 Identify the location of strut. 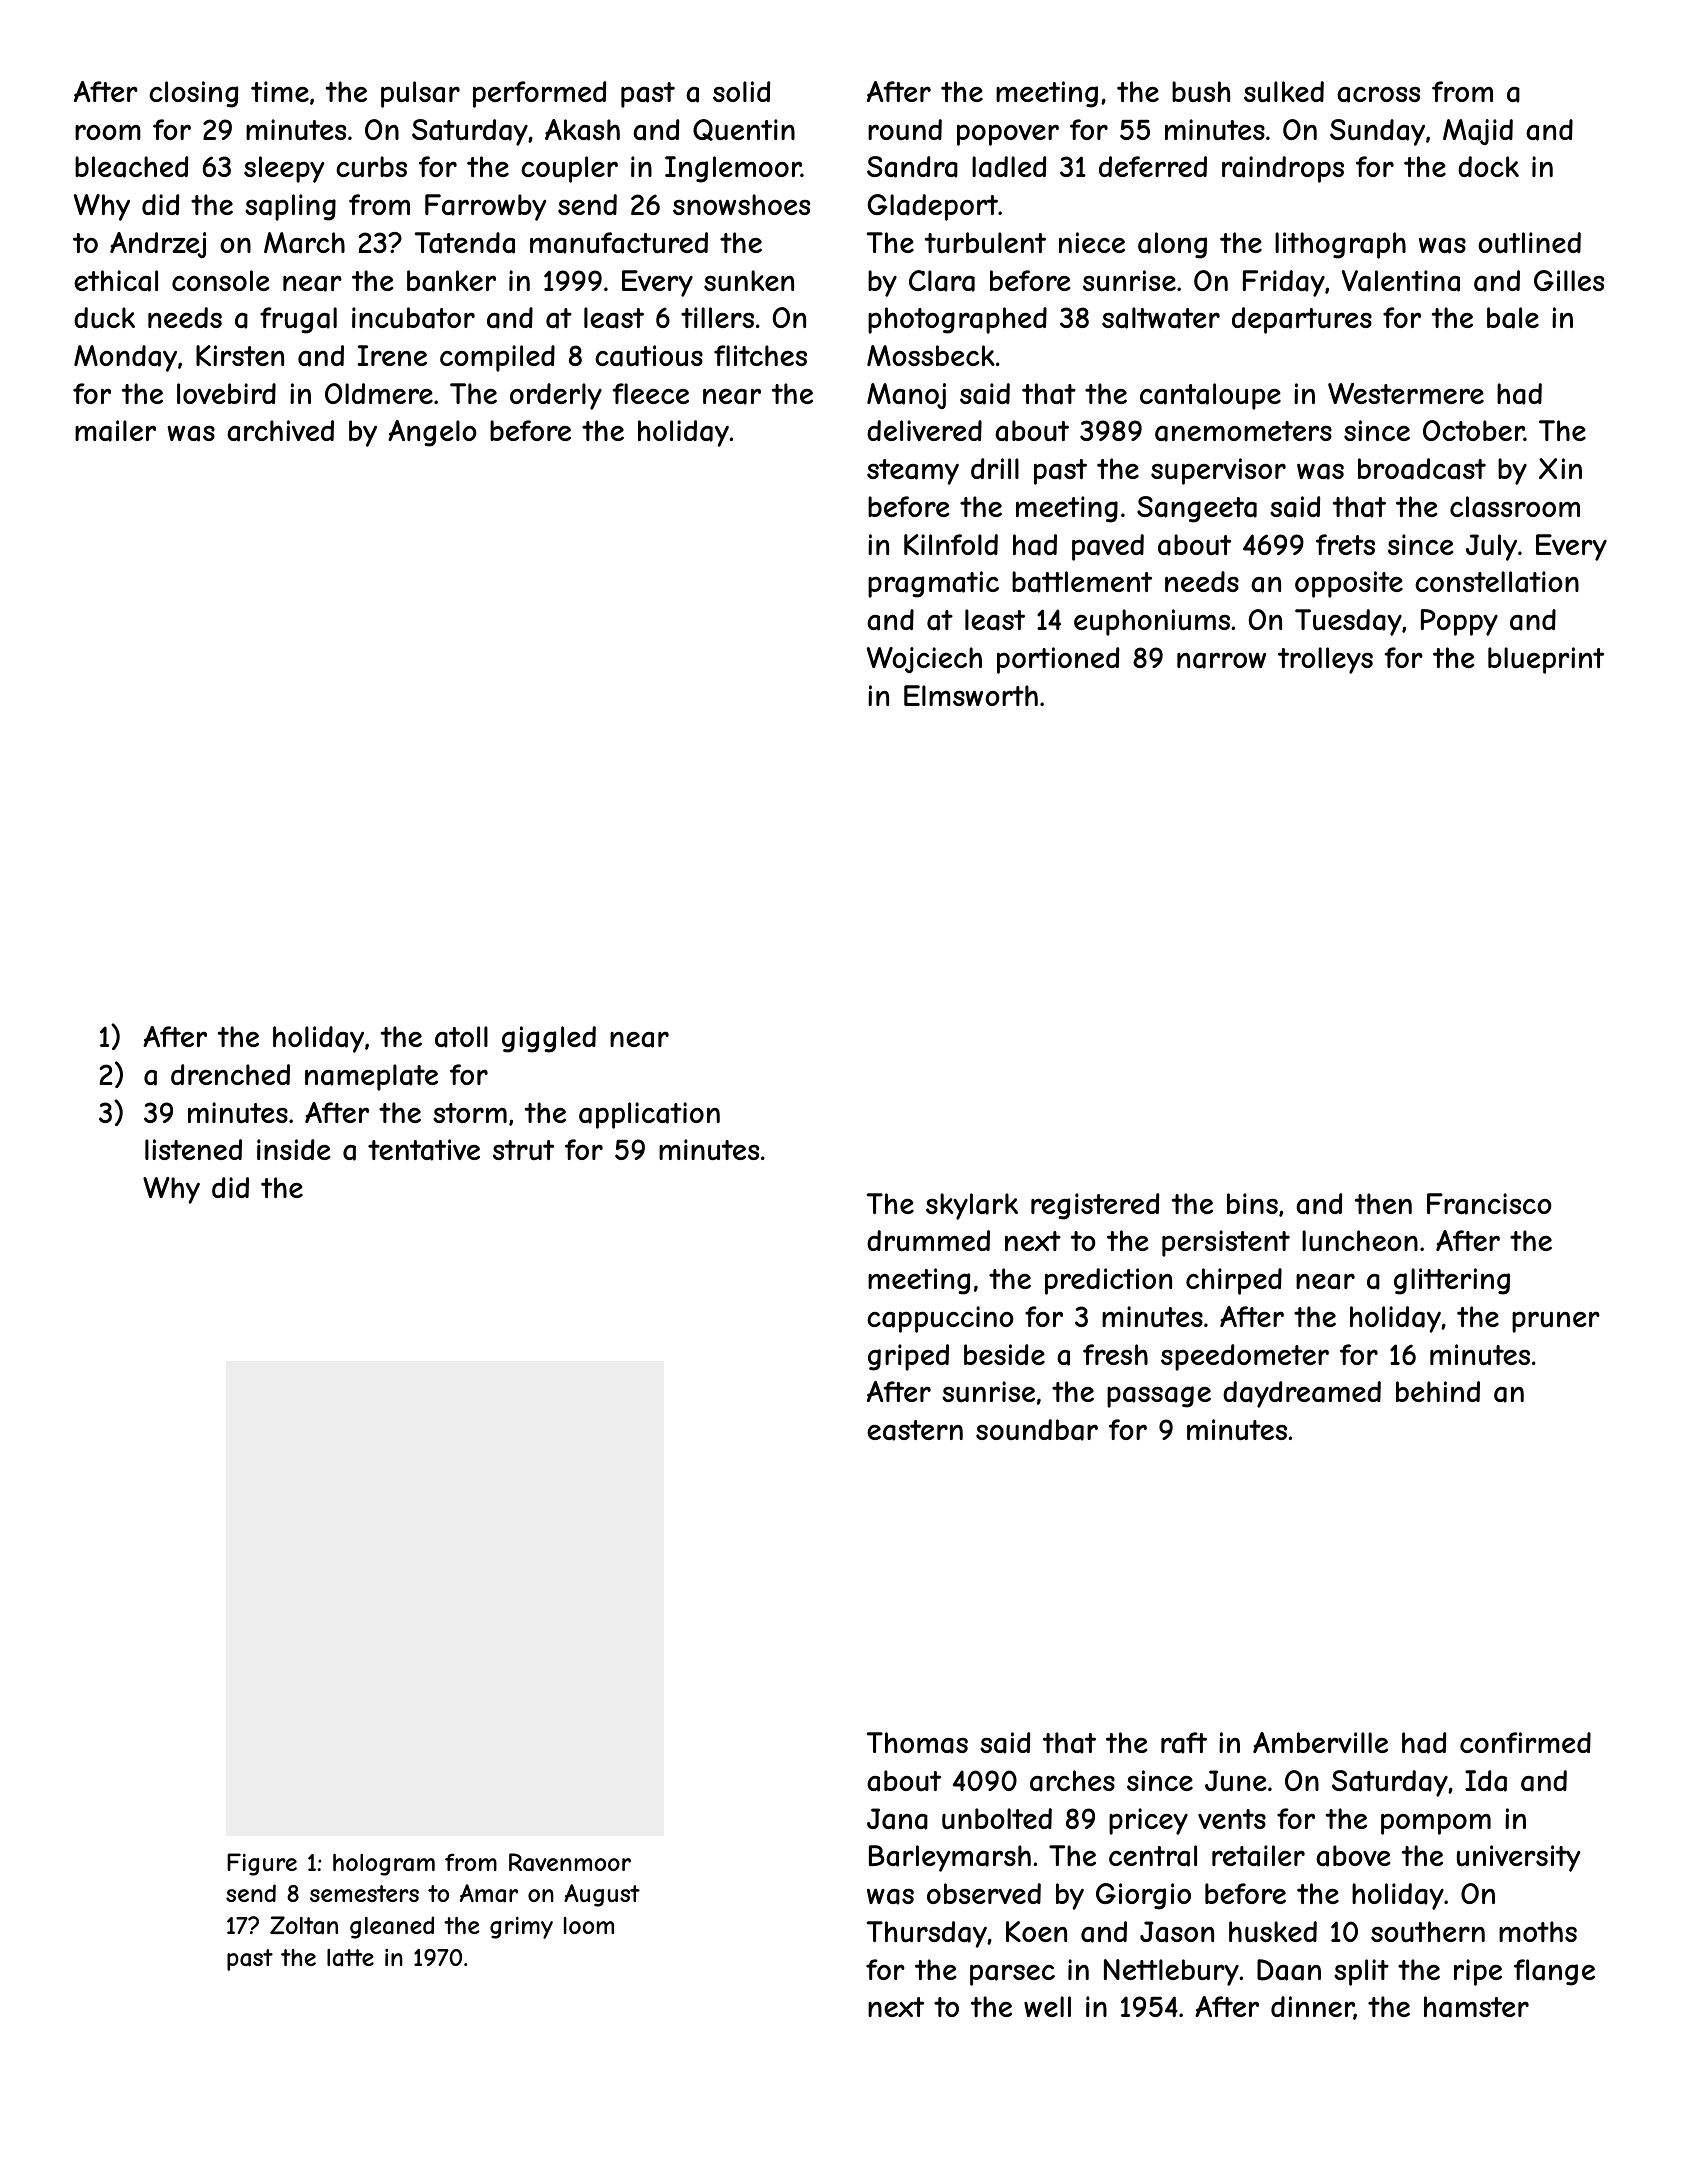
(523, 1150).
